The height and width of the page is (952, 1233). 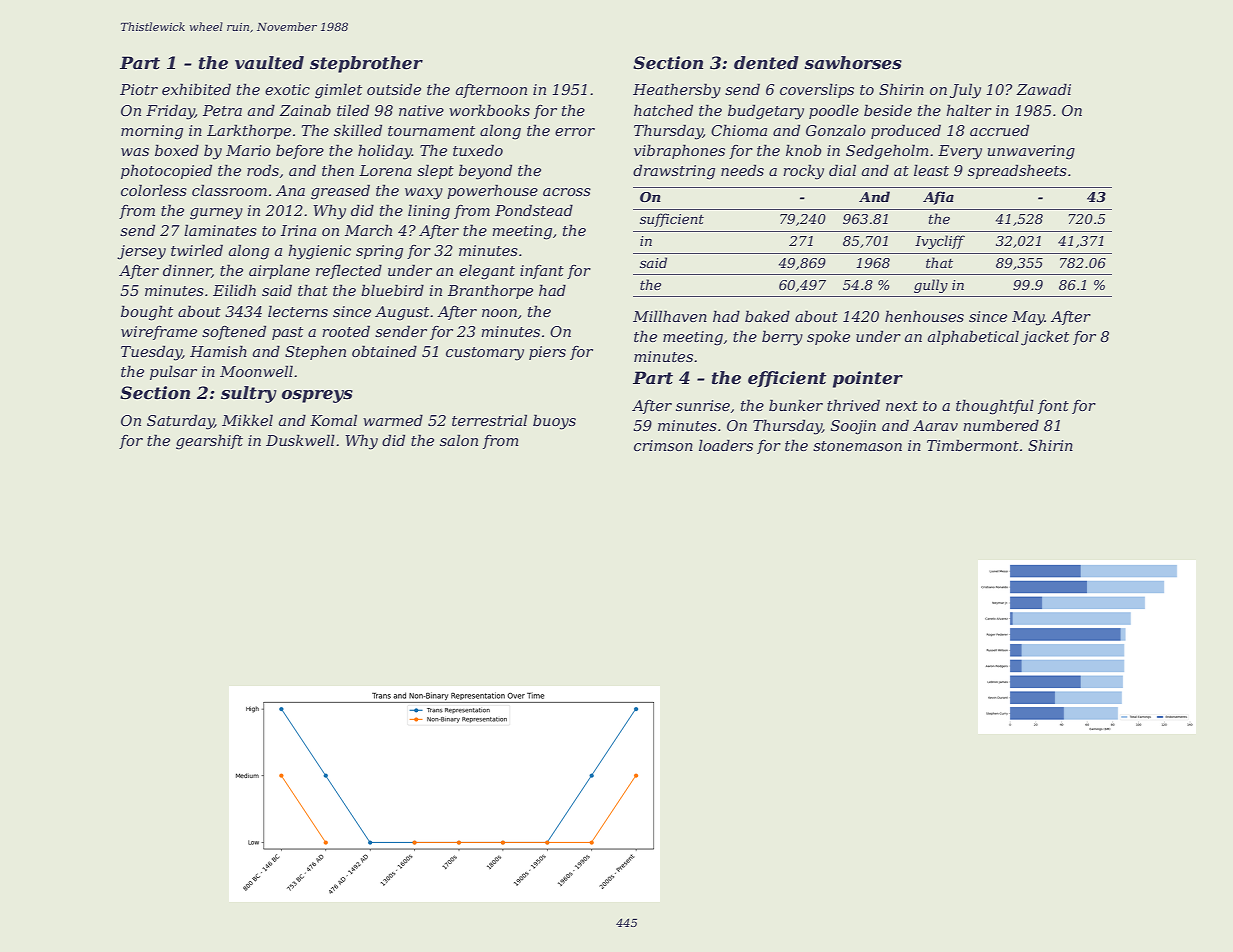 What do you see at coordinates (1045, 338) in the page?
I see `jacket` at bounding box center [1045, 338].
